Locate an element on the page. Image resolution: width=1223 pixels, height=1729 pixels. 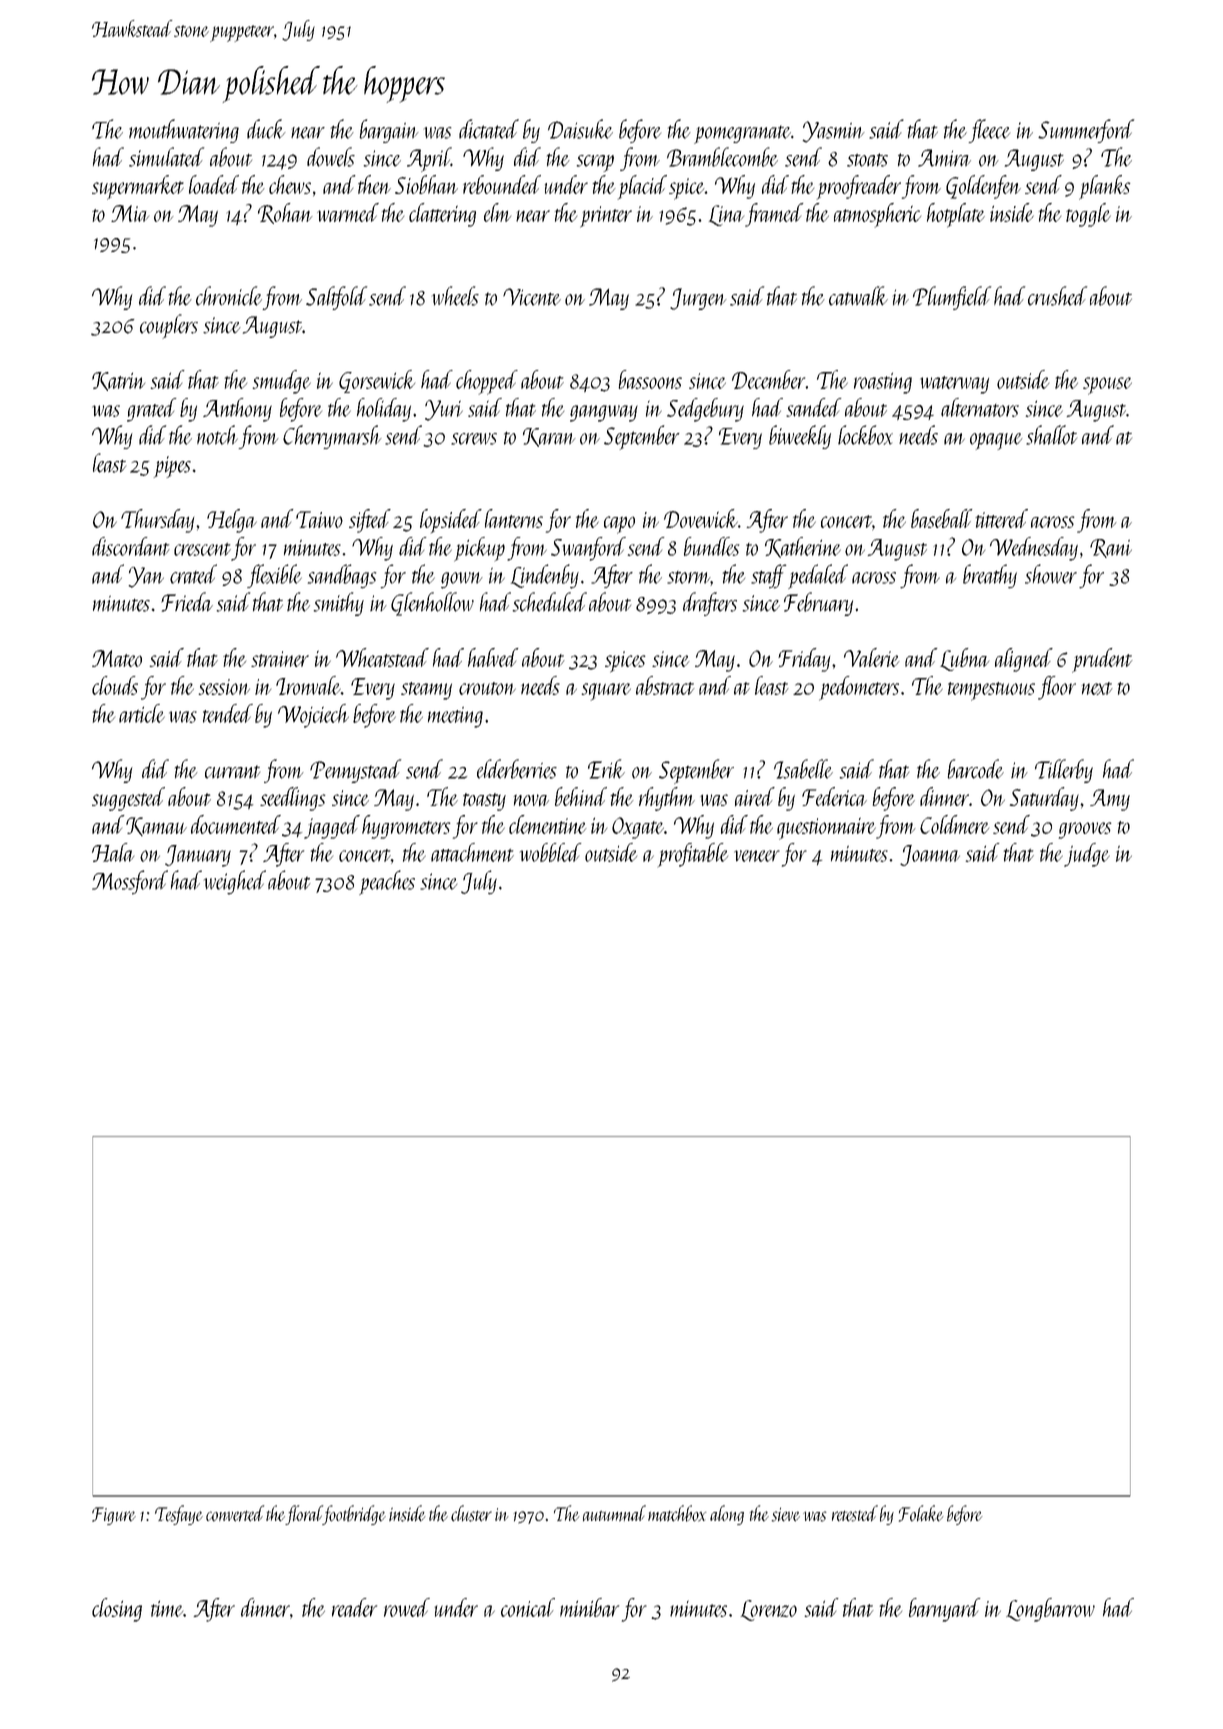
Joanna is located at coordinates (930, 855).
